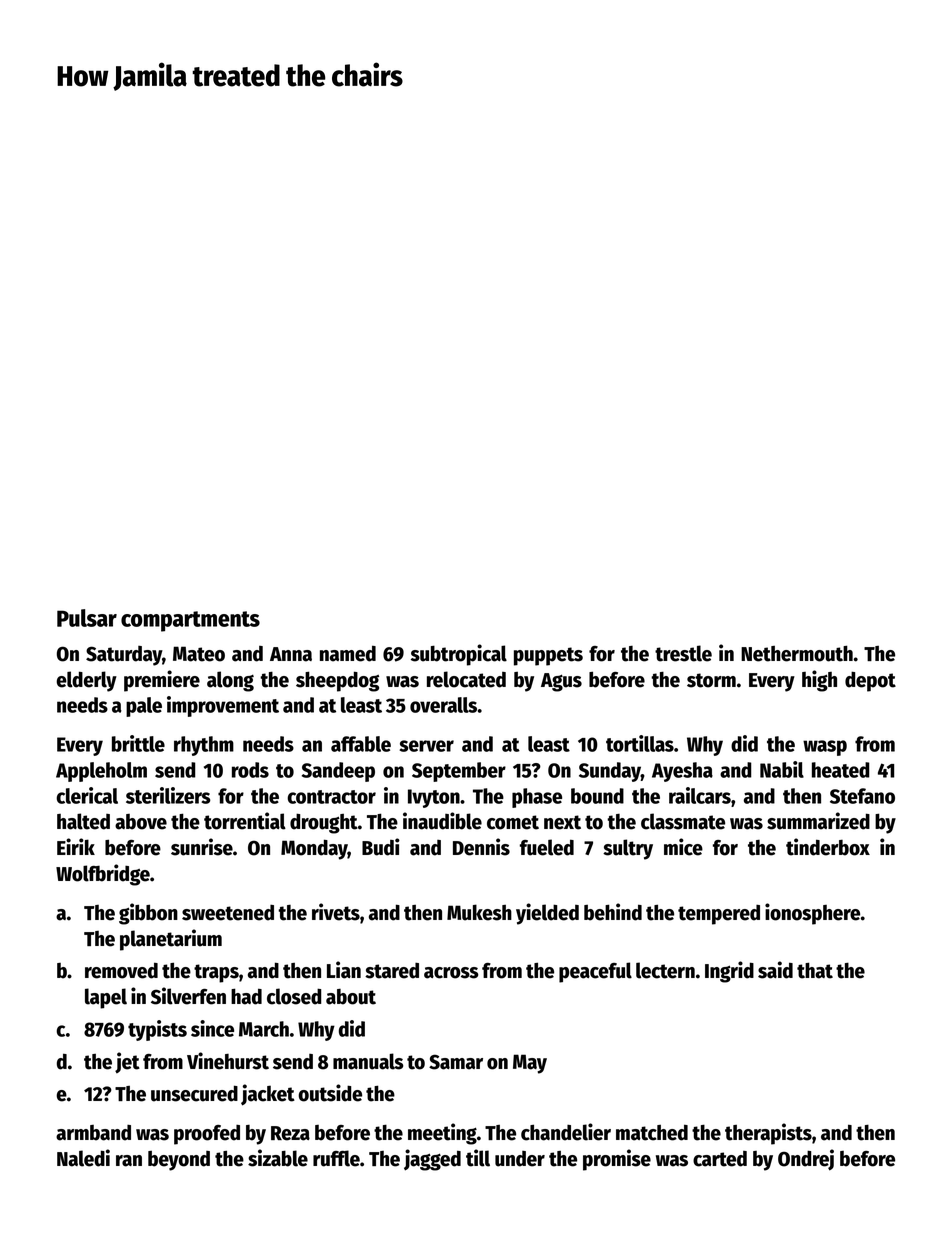  What do you see at coordinates (291, 654) in the screenshot?
I see `Anna` at bounding box center [291, 654].
